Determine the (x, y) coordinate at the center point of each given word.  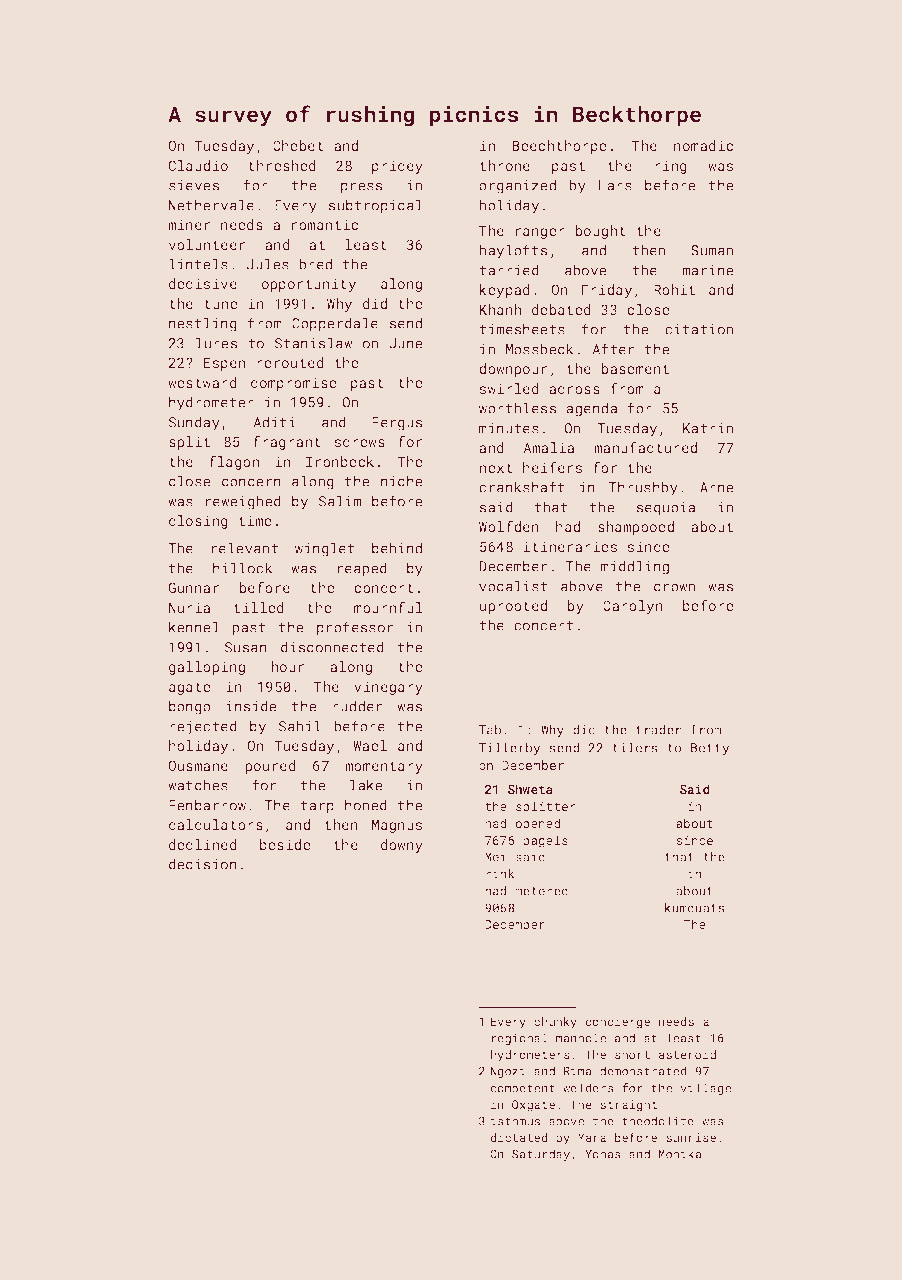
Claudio (198, 165)
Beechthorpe (559, 147)
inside (251, 706)
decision (203, 864)
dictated (519, 1137)
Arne (716, 487)
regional (520, 1039)
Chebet (298, 145)
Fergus (397, 424)
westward (202, 382)
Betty (710, 749)
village (705, 1089)
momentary (384, 767)
